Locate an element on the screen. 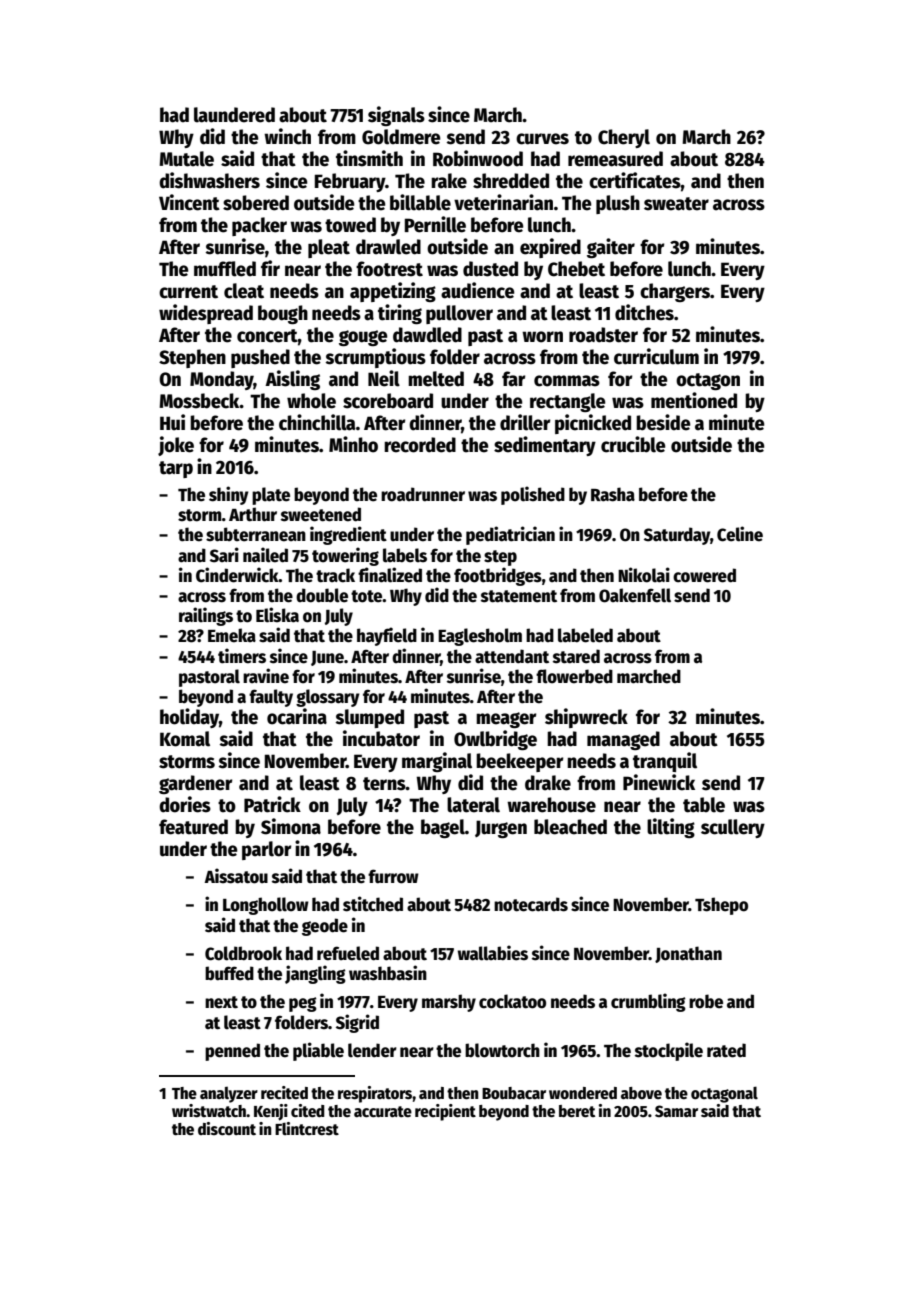 The image size is (924, 1311). whole is located at coordinates (311, 401).
